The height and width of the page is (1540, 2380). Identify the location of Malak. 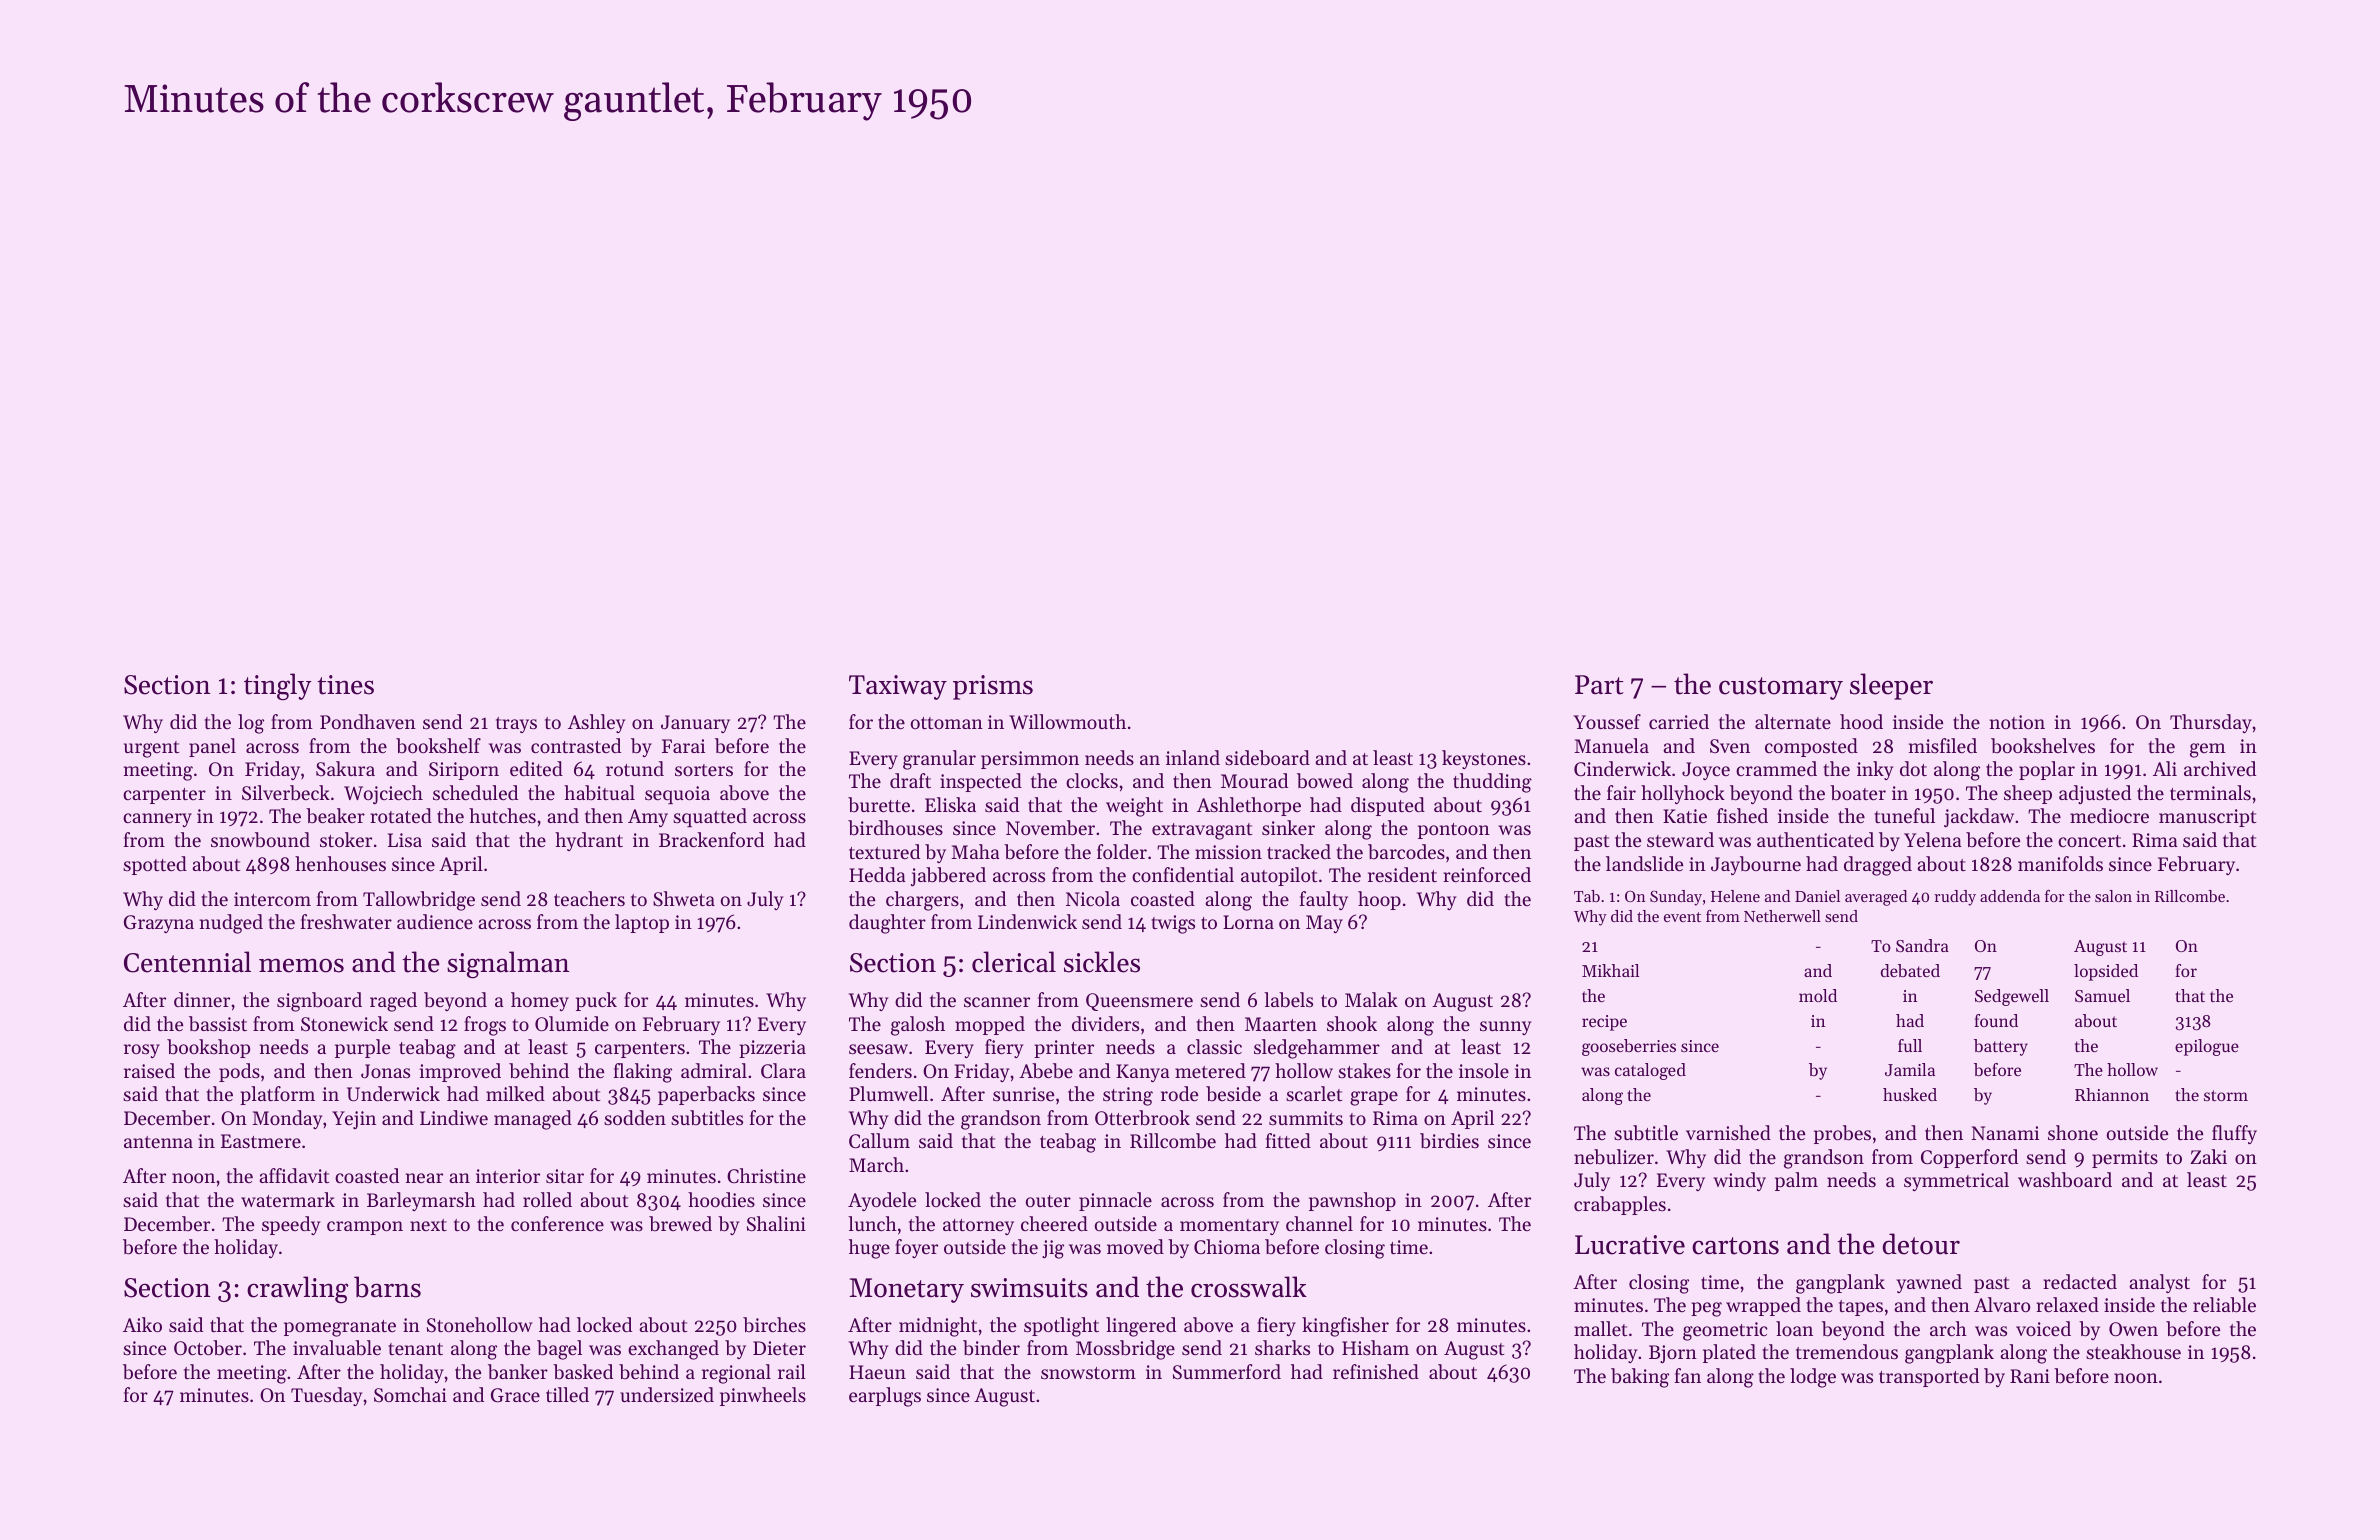
(1371, 999).
